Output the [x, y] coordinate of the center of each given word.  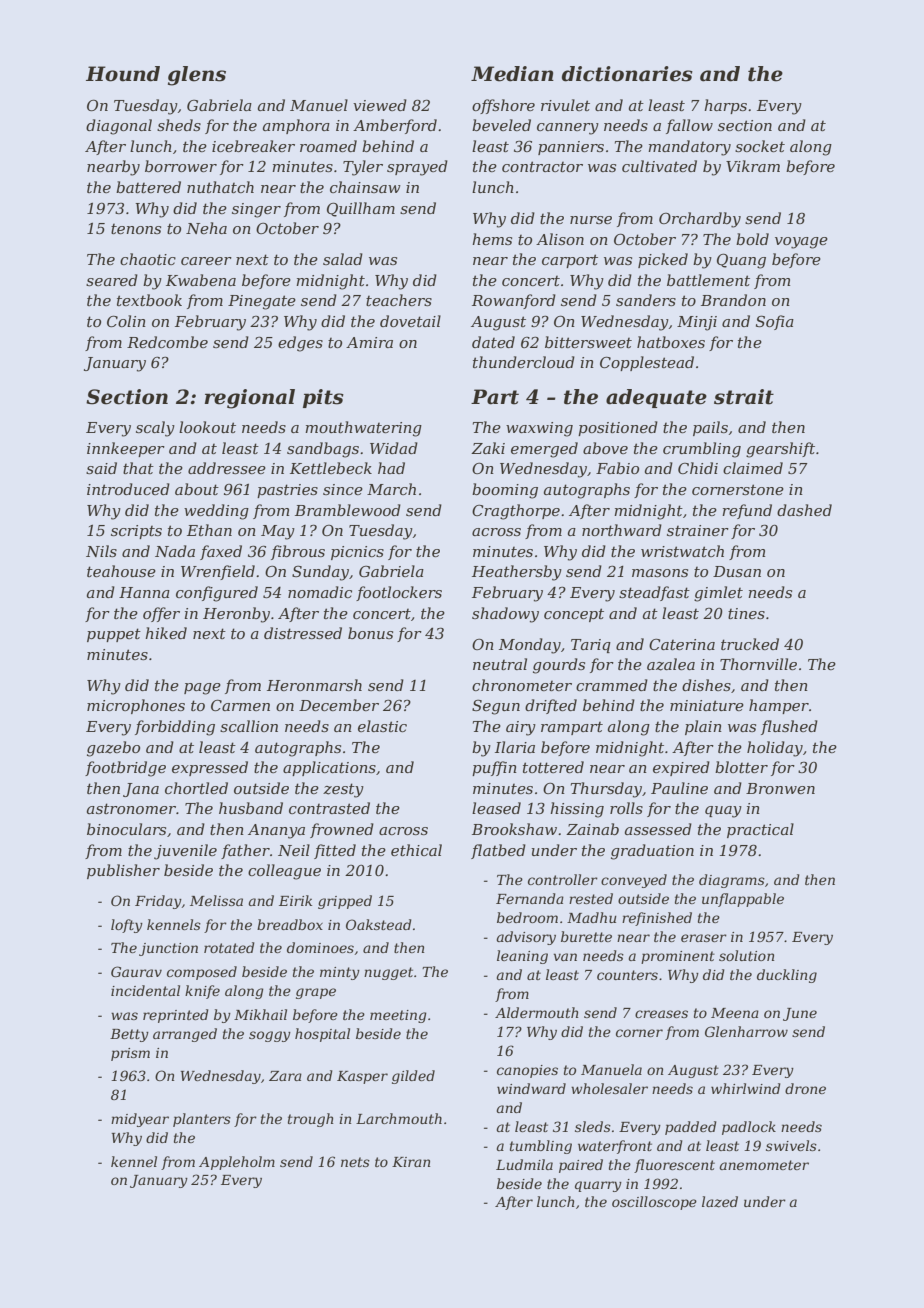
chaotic [148, 259]
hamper [779, 706]
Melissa [216, 900]
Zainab [592, 829]
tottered [553, 767]
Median [512, 74]
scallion [249, 726]
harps [725, 106]
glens [197, 76]
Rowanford [514, 301]
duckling [787, 976]
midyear [140, 1120]
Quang [741, 261]
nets [355, 1162]
